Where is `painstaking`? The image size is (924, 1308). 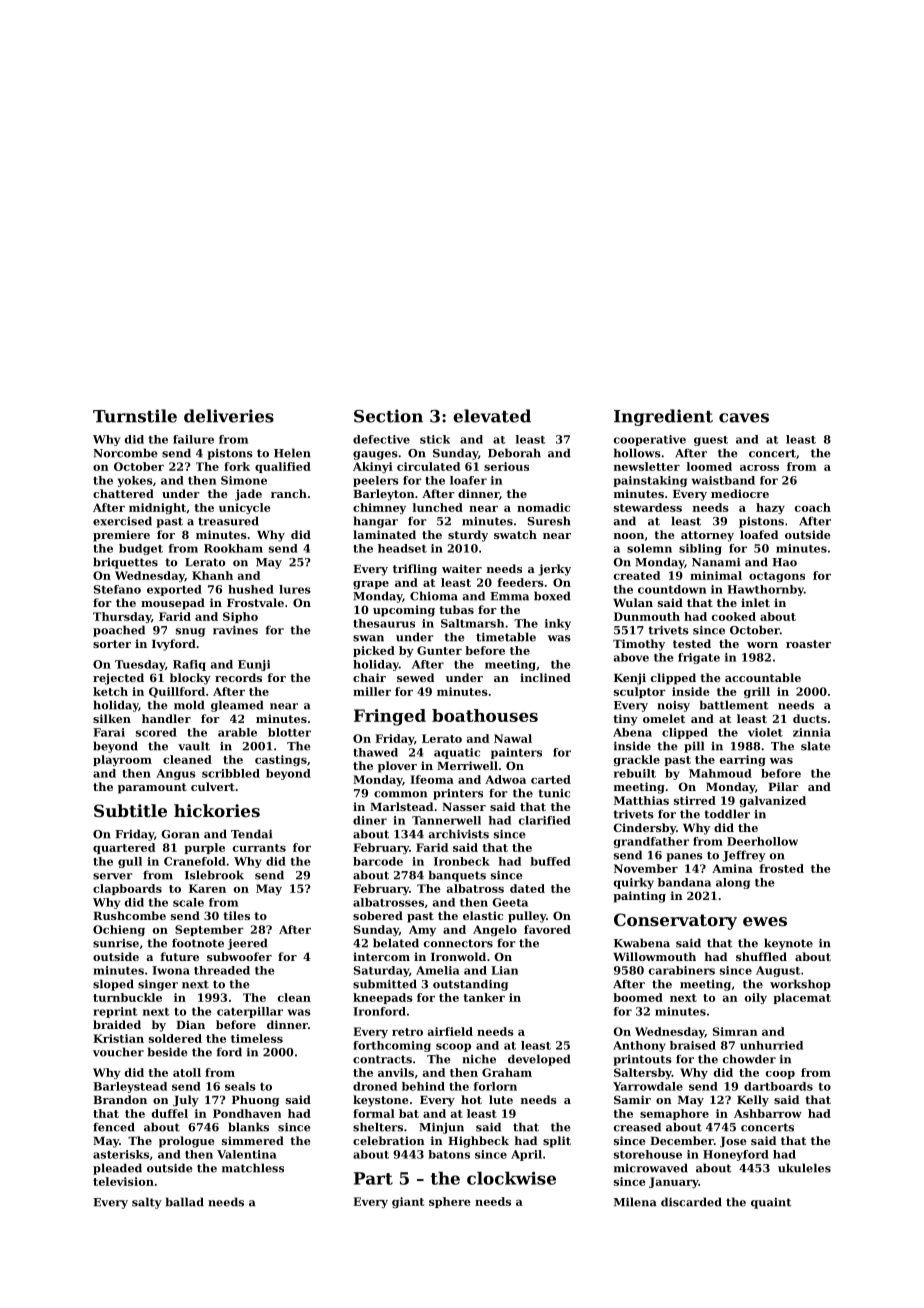 painstaking is located at coordinates (650, 481).
